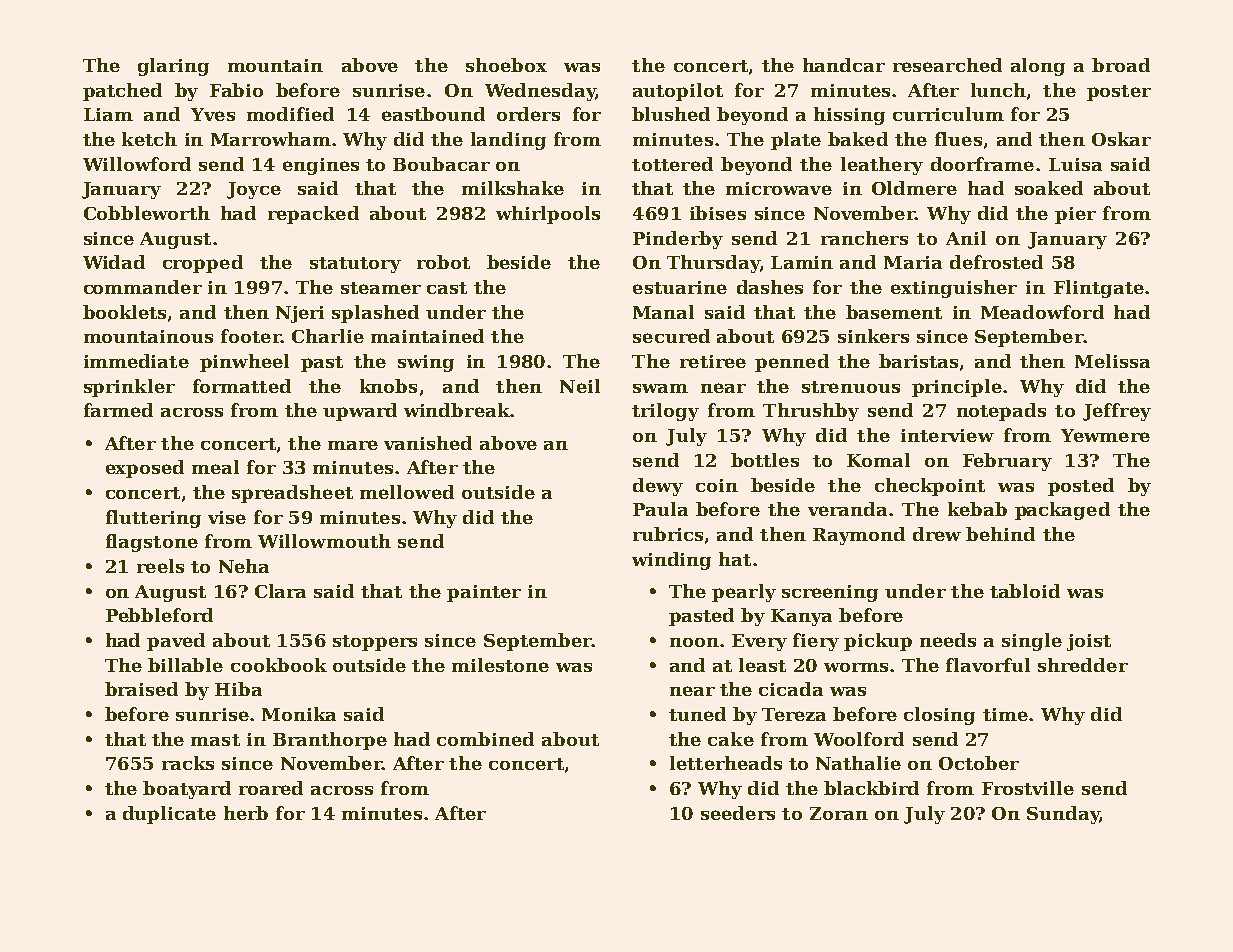 This page has width=1233, height=952. I want to click on ibises, so click(718, 213).
